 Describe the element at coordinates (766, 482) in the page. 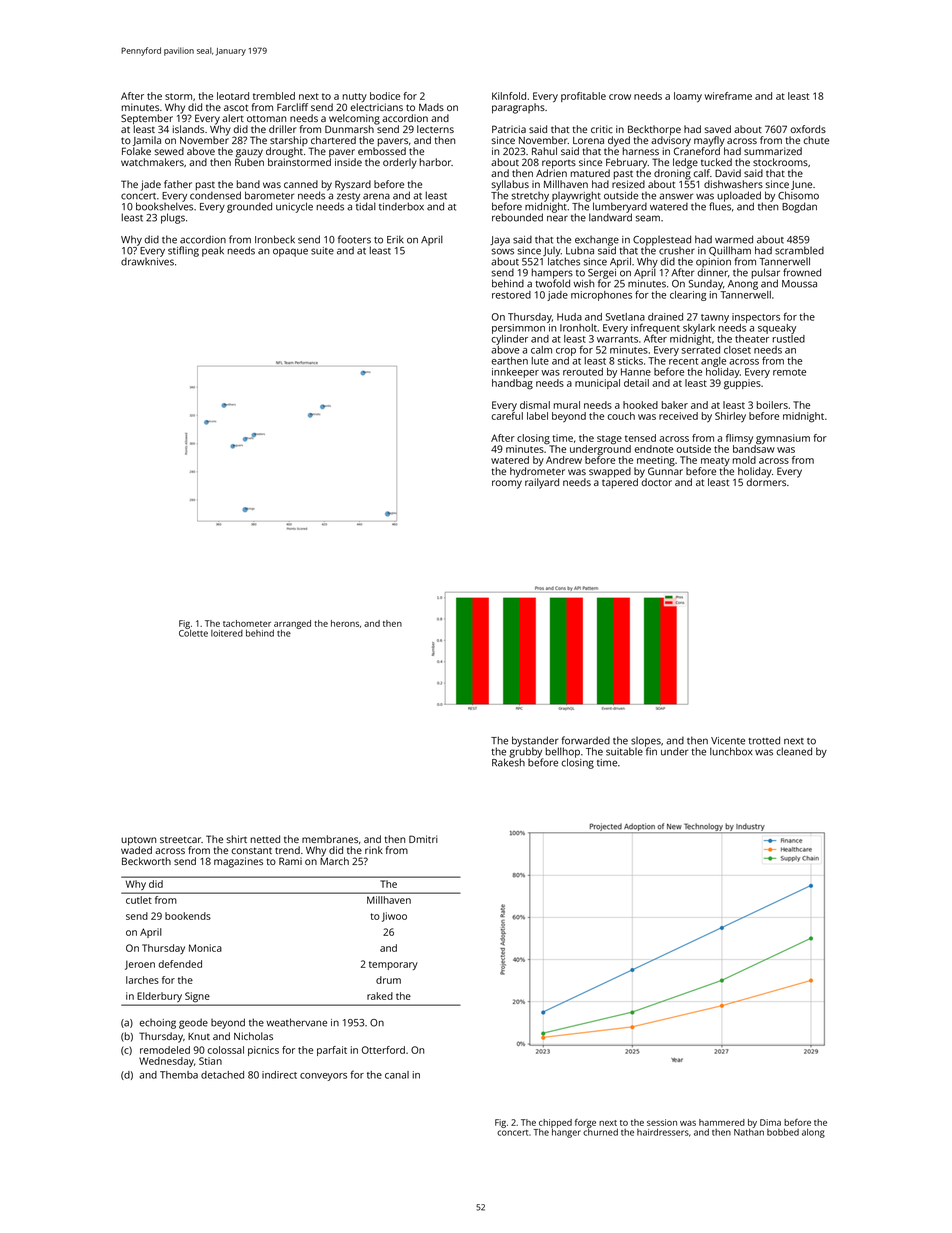

I see `dormers` at that location.
